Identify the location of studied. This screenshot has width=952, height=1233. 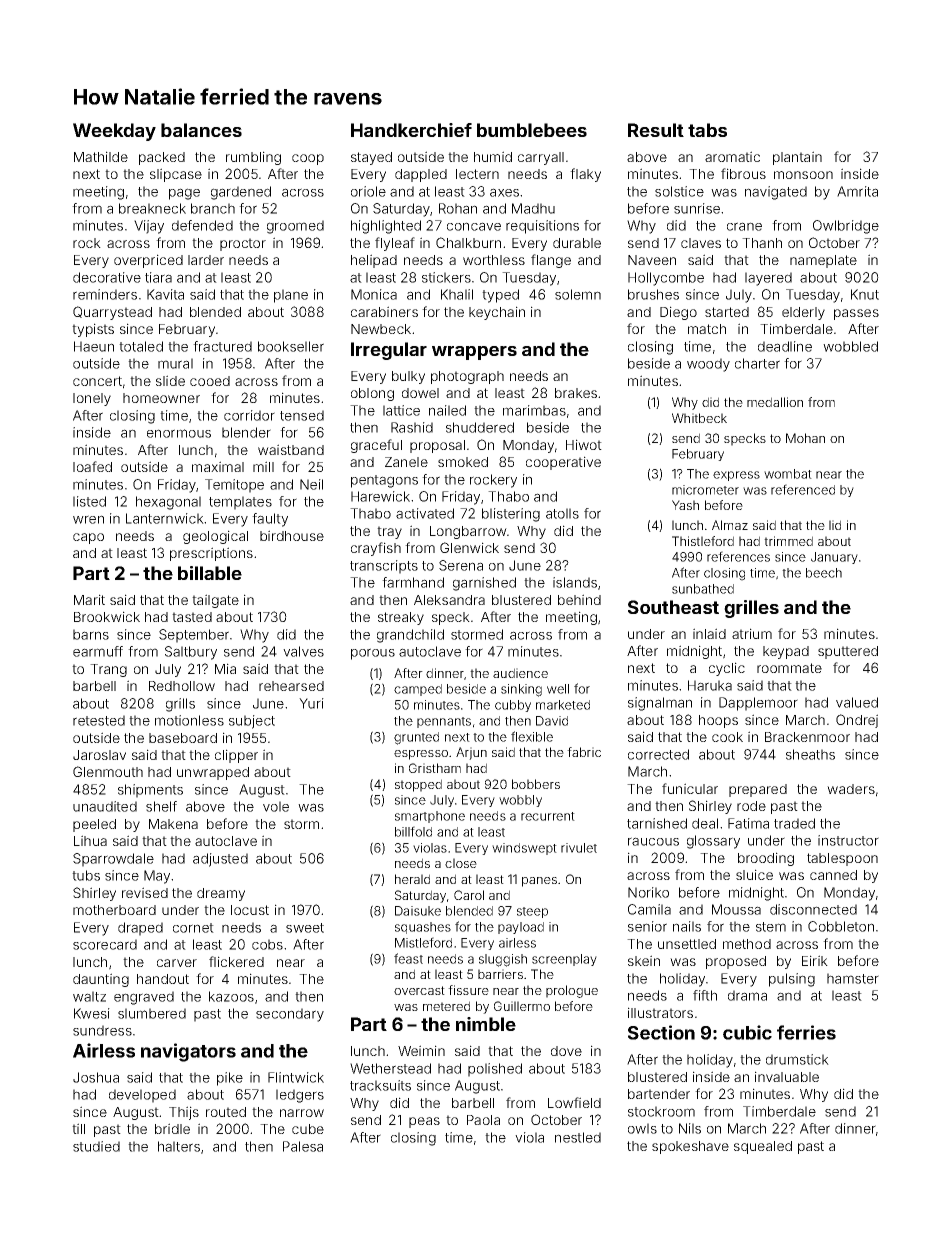
(96, 1146).
